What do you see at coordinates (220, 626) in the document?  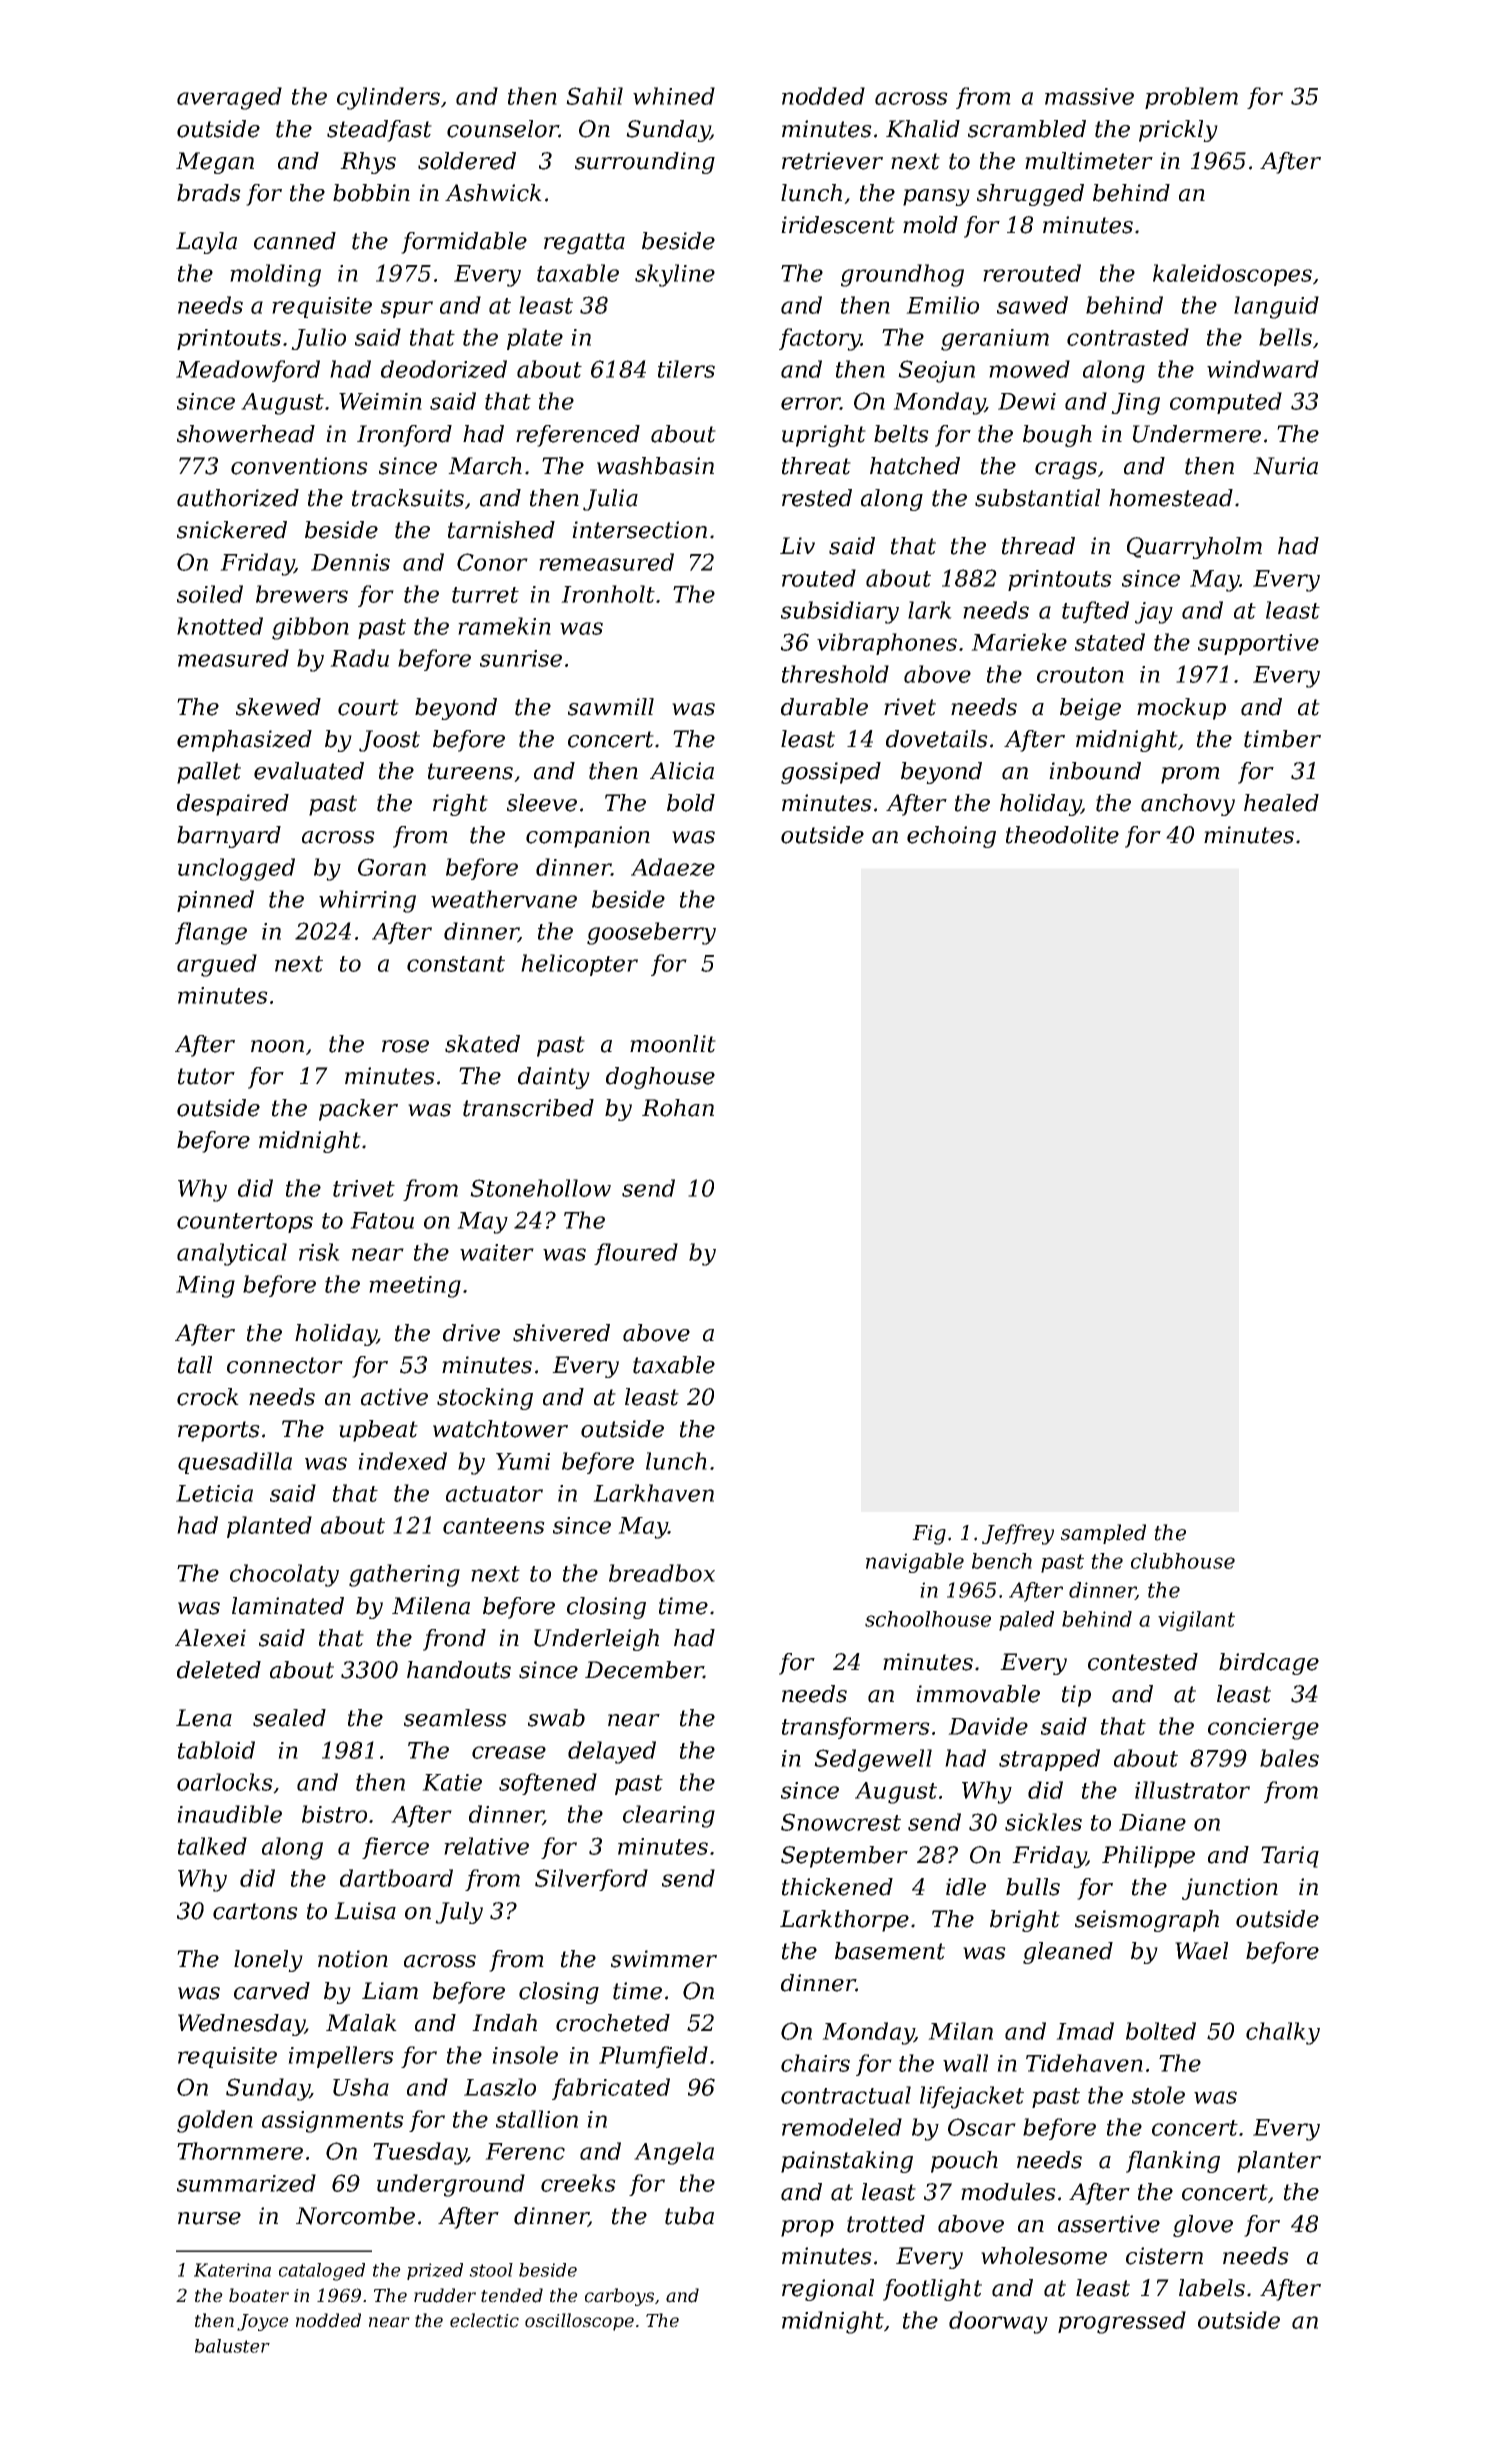 I see `knotted` at bounding box center [220, 626].
